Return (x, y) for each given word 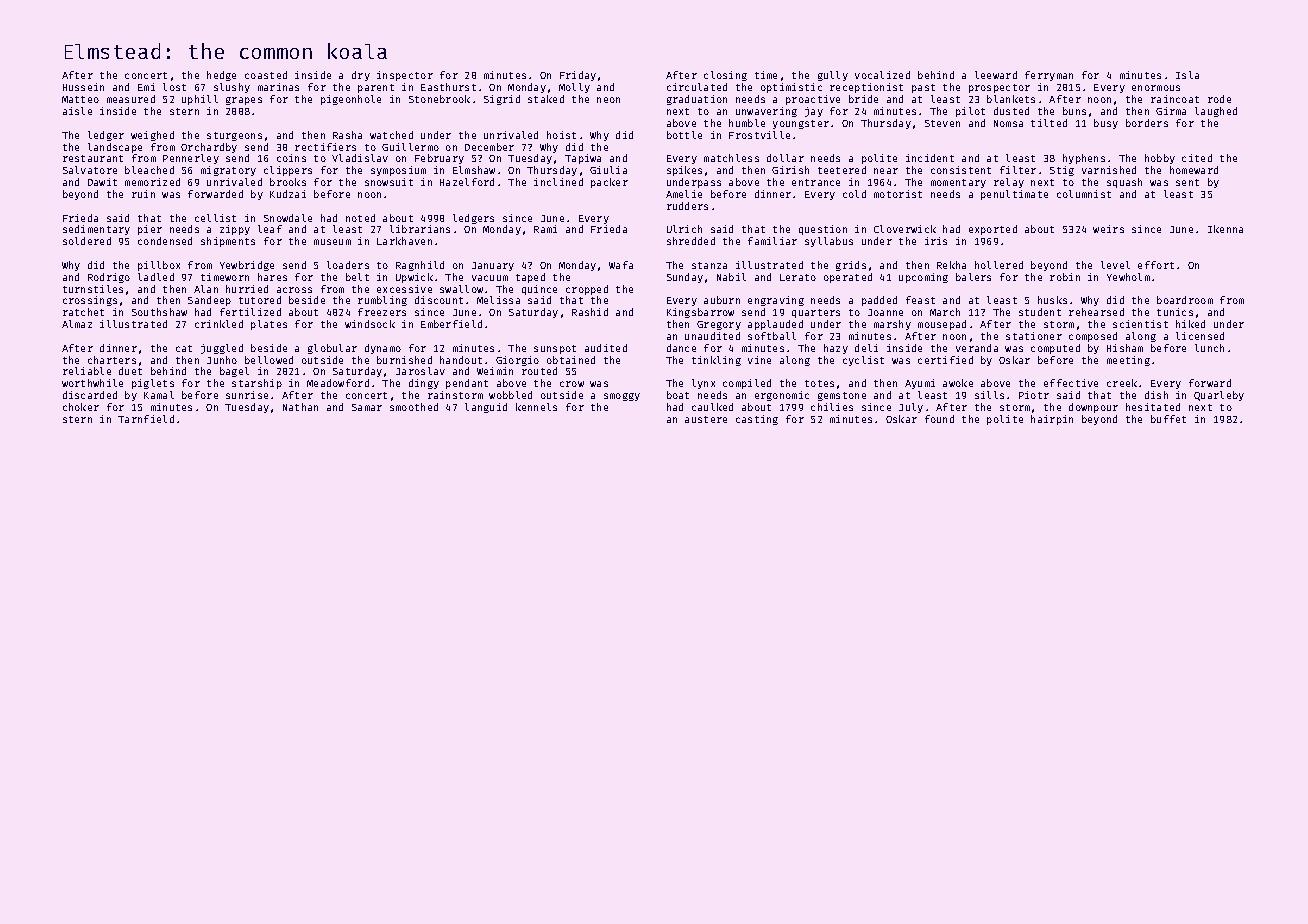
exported (993, 230)
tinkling (716, 361)
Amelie (684, 194)
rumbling (382, 301)
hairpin (1052, 420)
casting (757, 420)
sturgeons (234, 136)
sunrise (247, 395)
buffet (1168, 419)
